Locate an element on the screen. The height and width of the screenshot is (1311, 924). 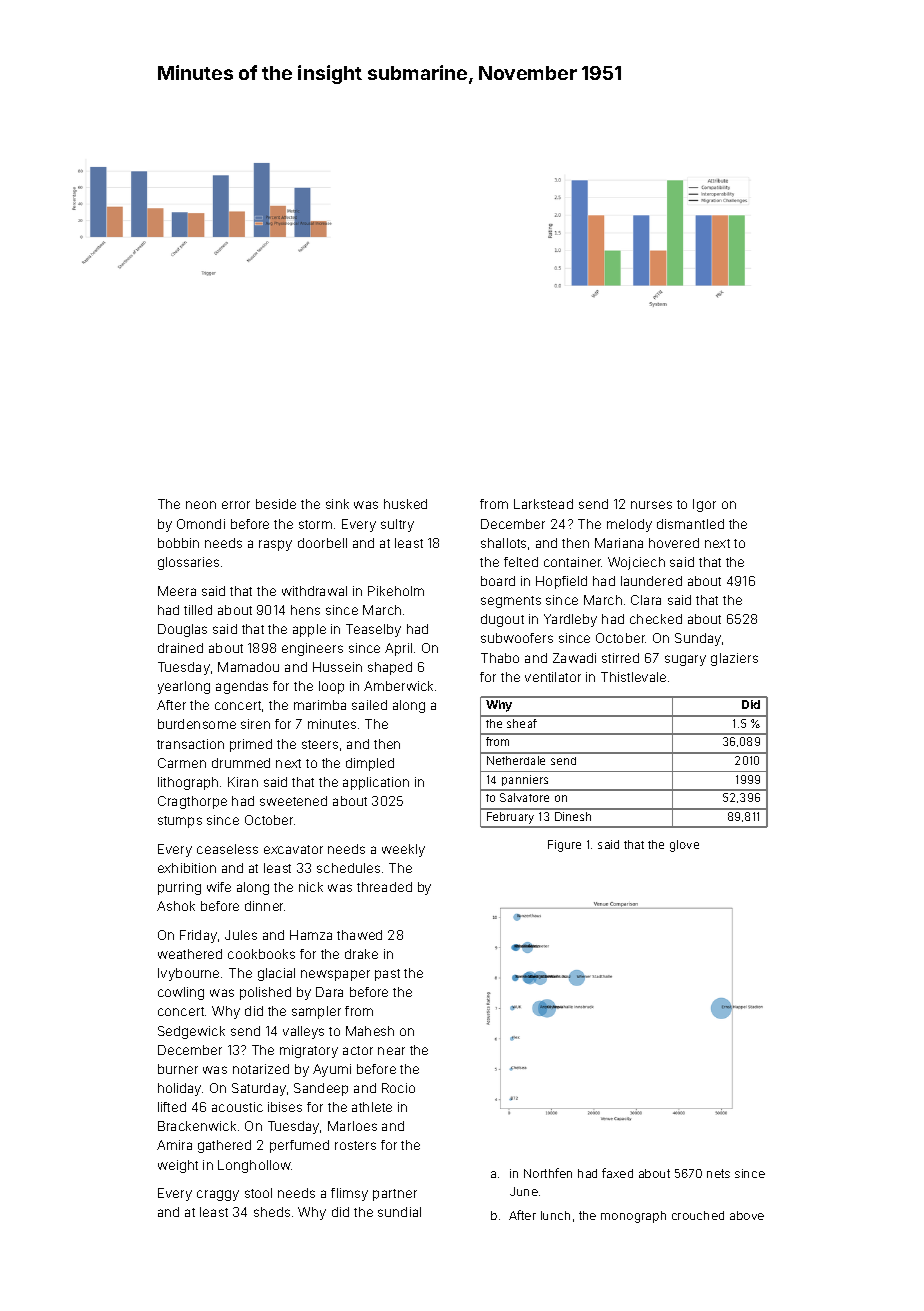
Thistlevale is located at coordinates (633, 677).
